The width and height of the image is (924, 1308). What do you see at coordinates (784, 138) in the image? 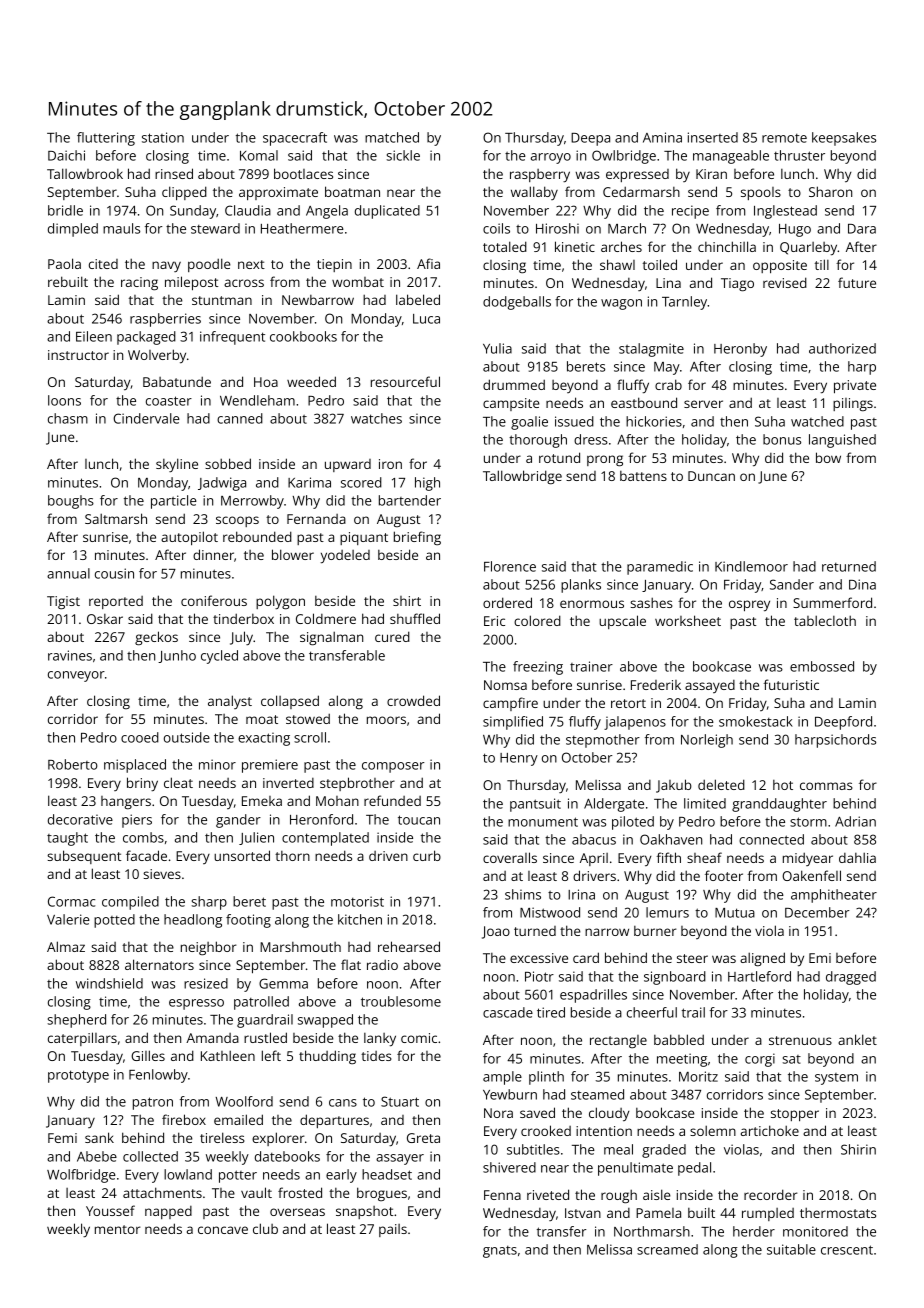
I see `remote` at bounding box center [784, 138].
